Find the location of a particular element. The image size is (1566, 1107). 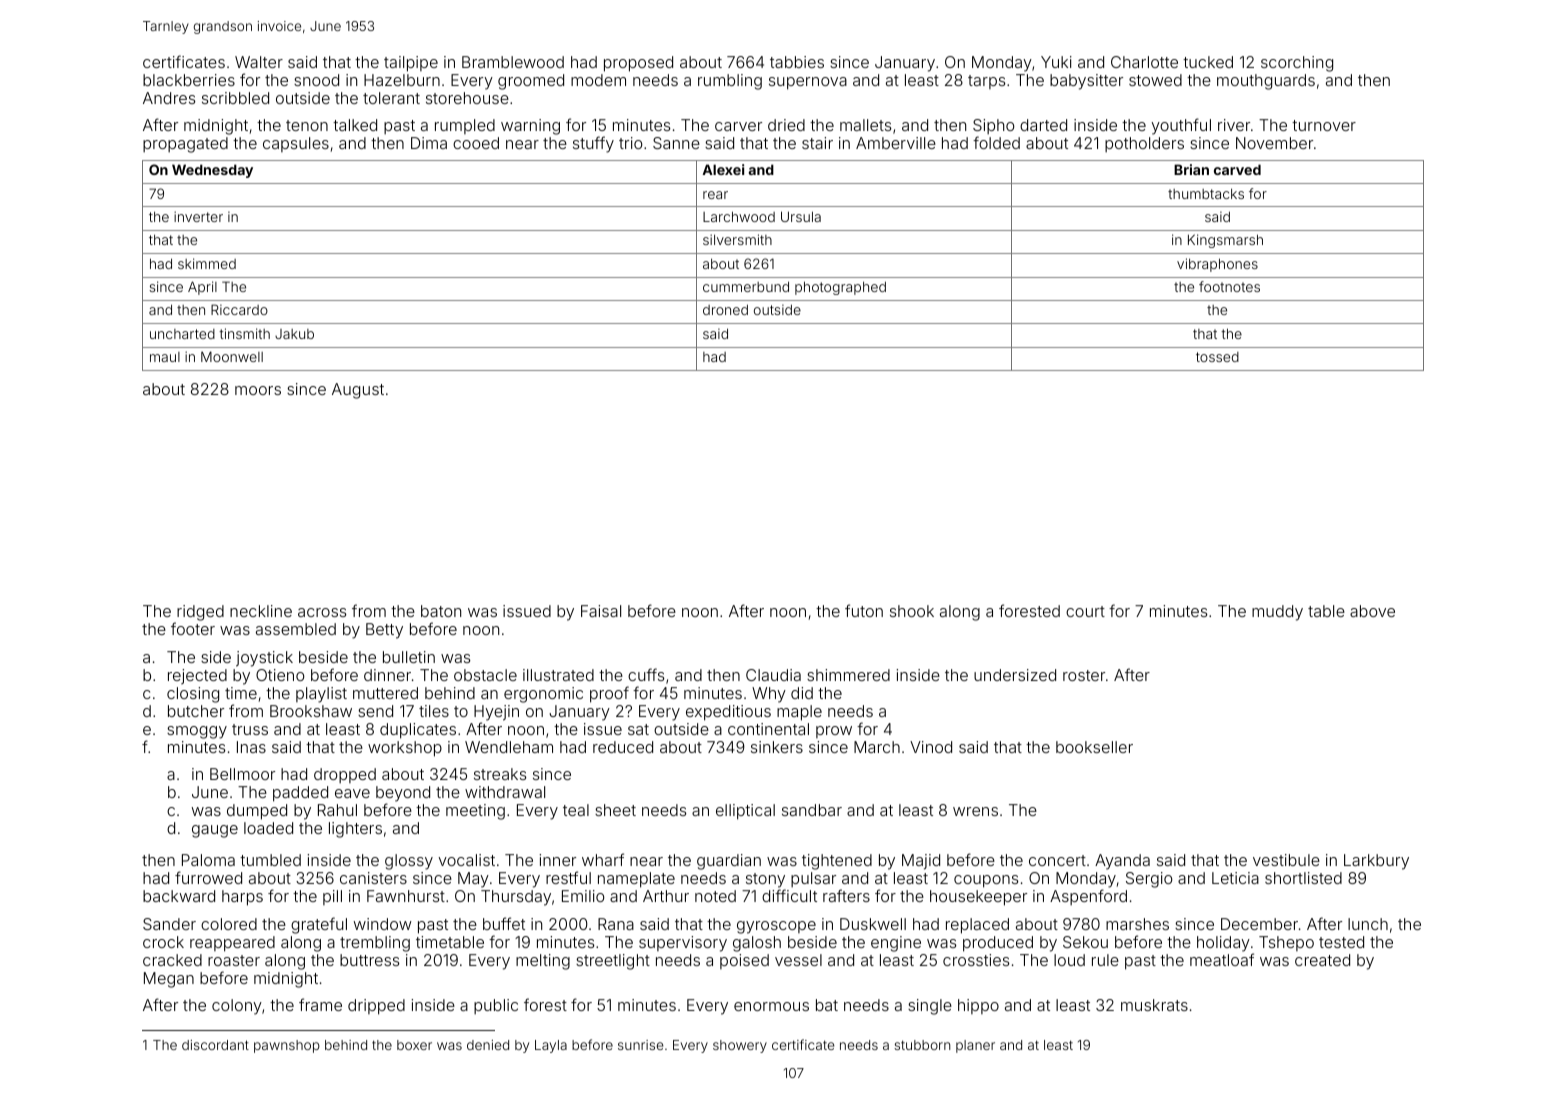

showery is located at coordinates (740, 1046).
